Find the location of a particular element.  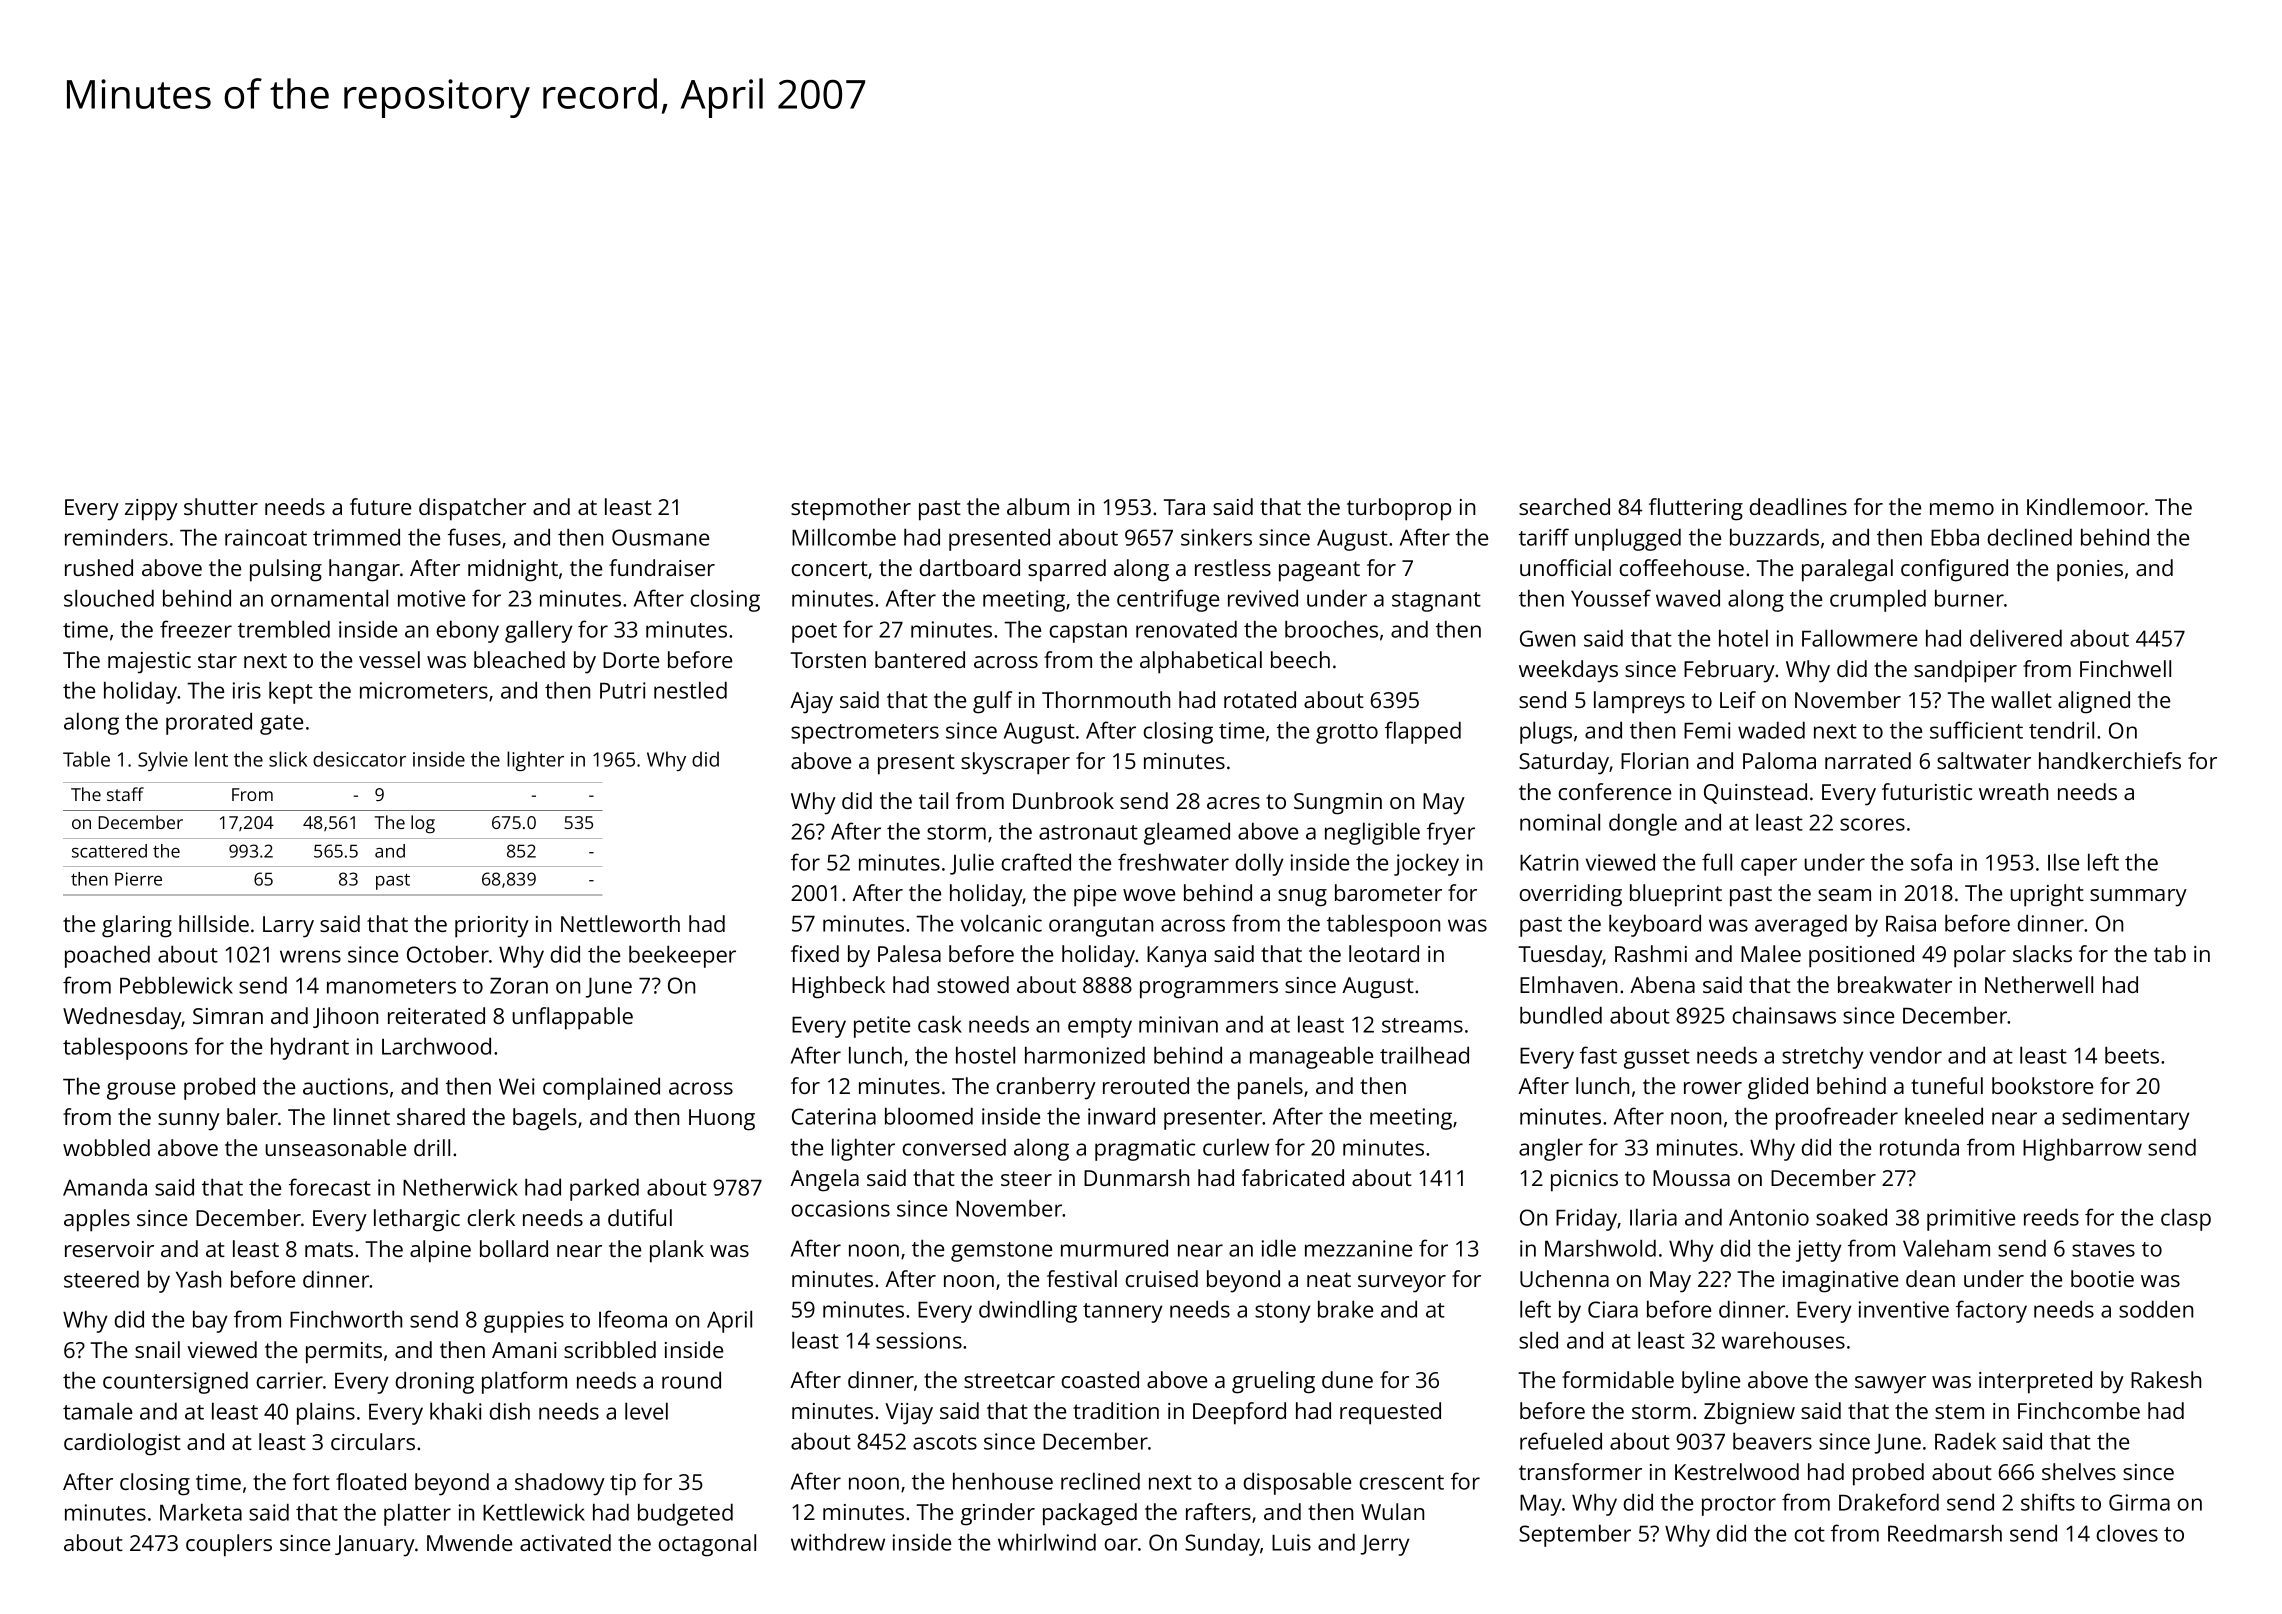

turboprop is located at coordinates (1399, 509).
